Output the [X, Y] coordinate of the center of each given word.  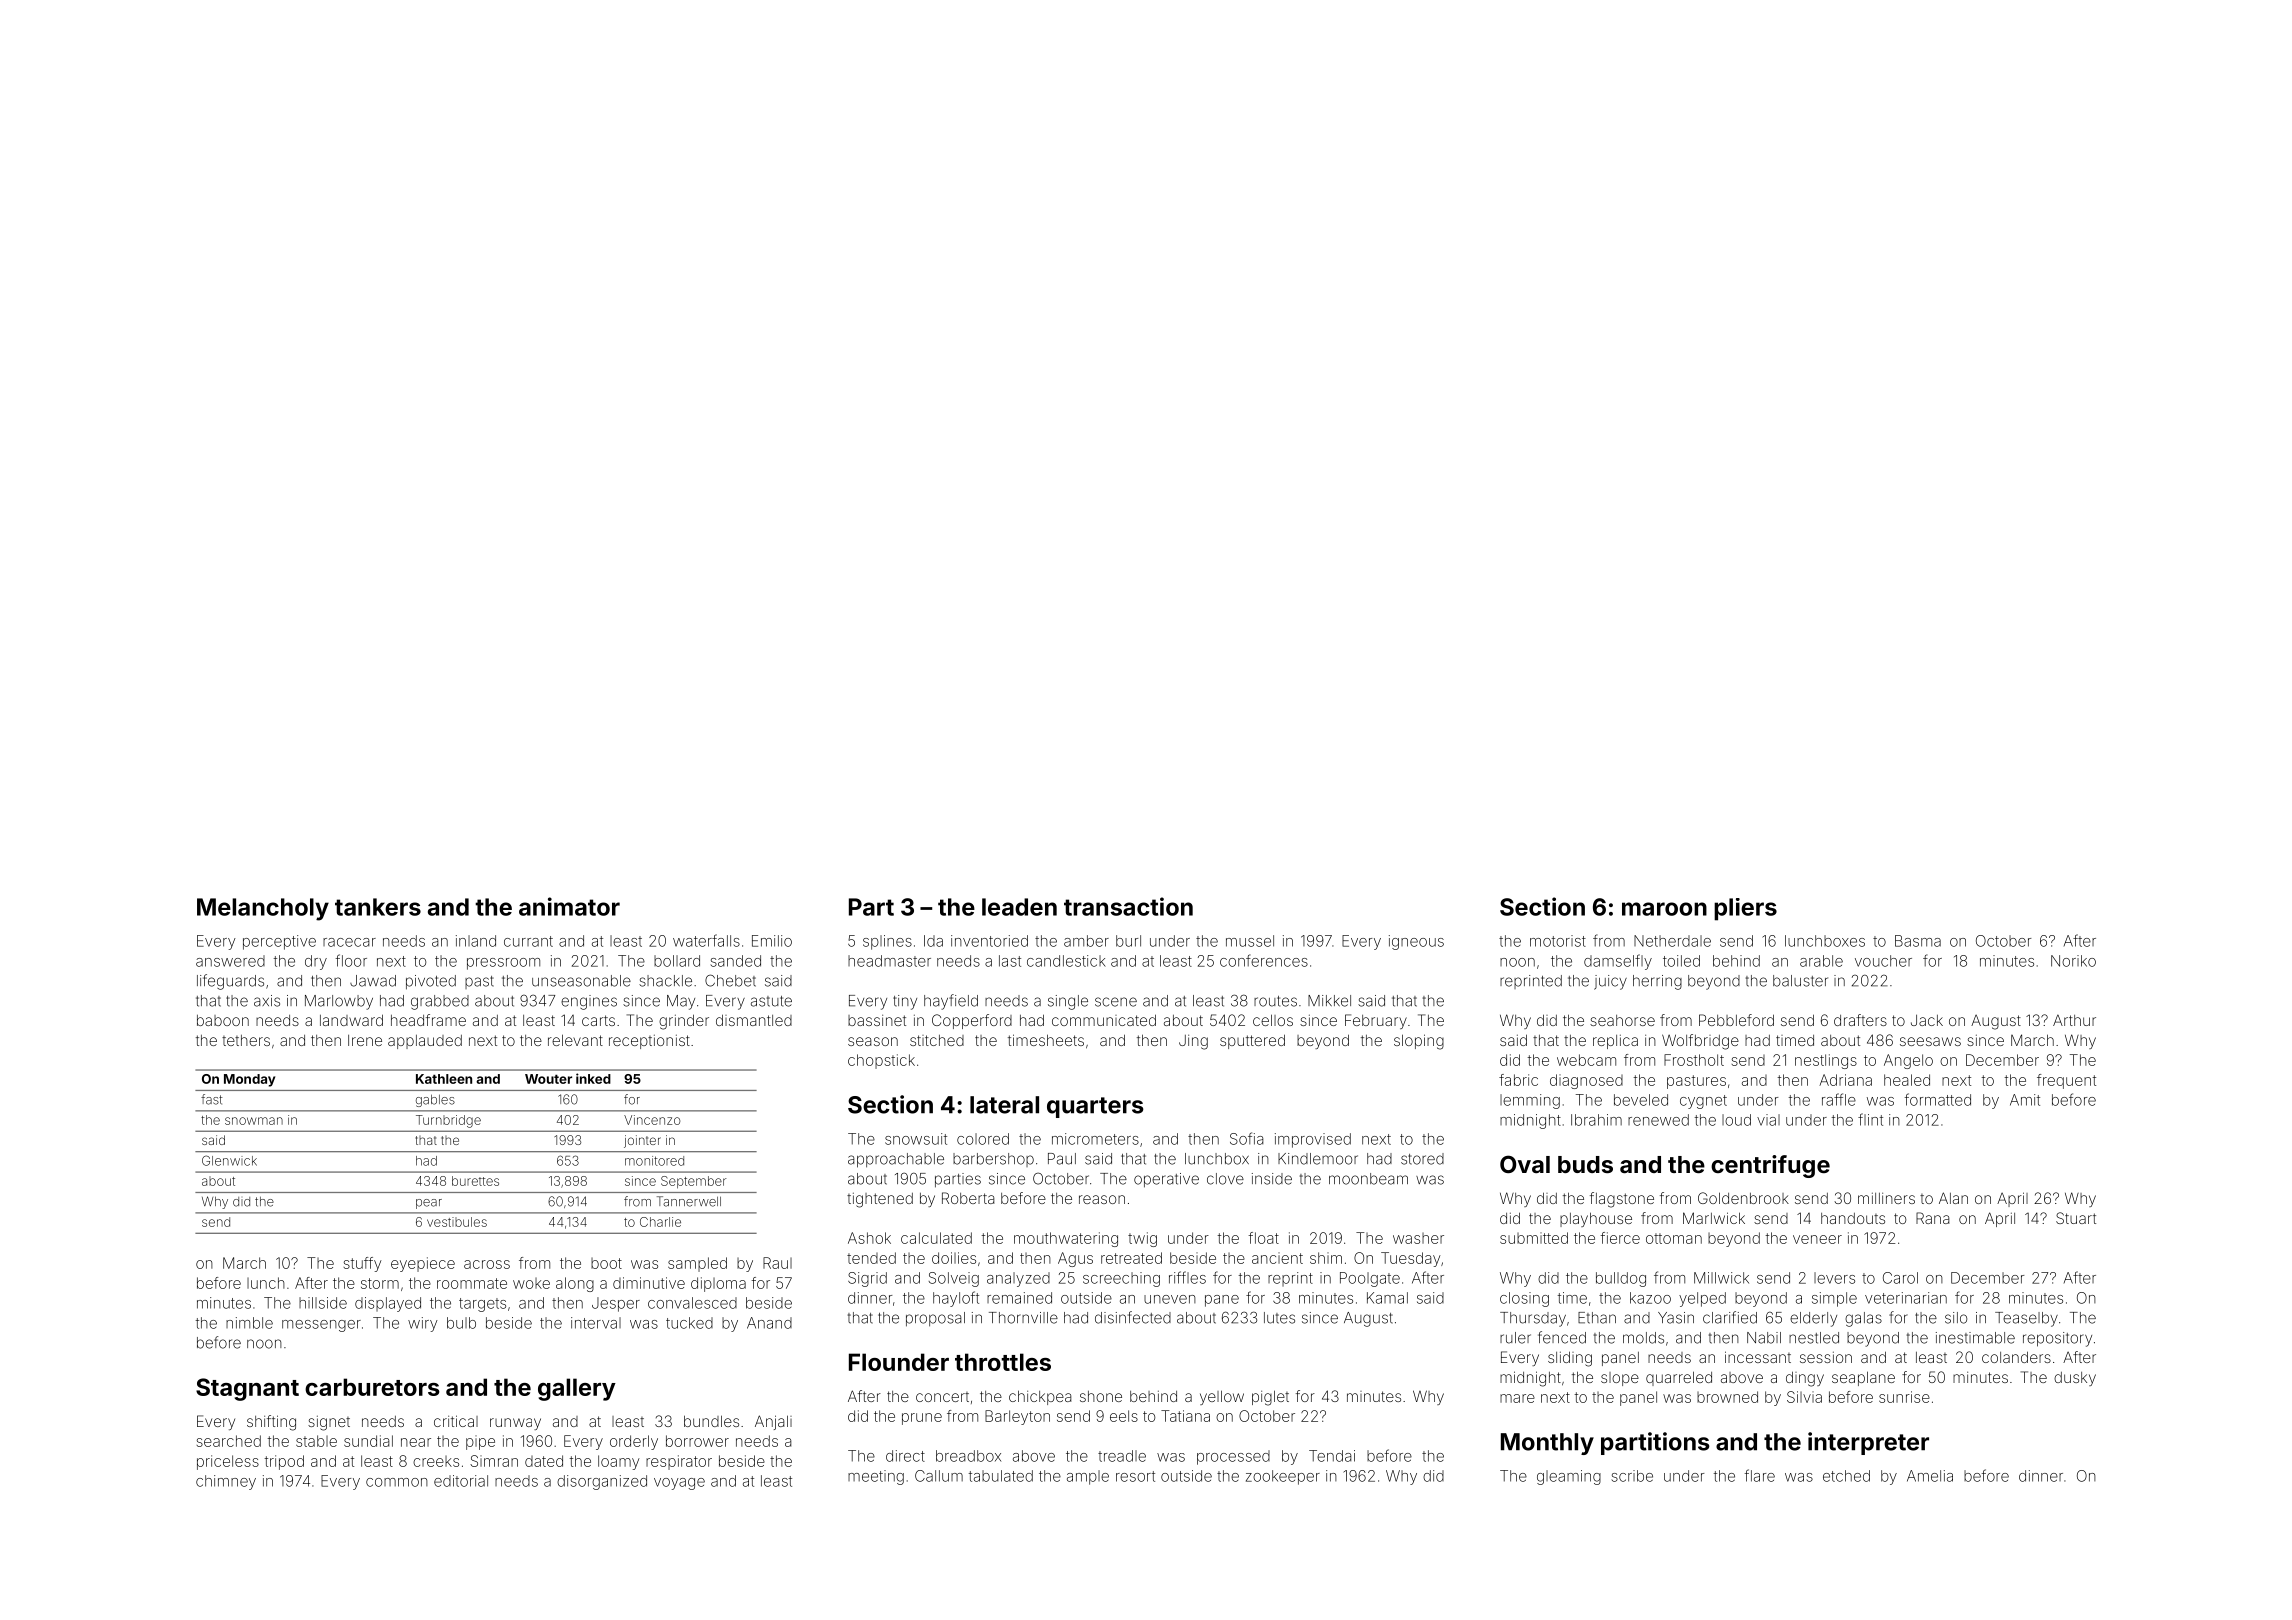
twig [1142, 1239]
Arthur [2074, 1020]
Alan [1953, 1198]
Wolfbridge [1700, 1042]
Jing [1193, 1042]
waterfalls [706, 940]
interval [596, 1323]
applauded [425, 1042]
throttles [1003, 1362]
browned [1727, 1397]
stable [316, 1441]
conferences [1264, 960]
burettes [475, 1181]
